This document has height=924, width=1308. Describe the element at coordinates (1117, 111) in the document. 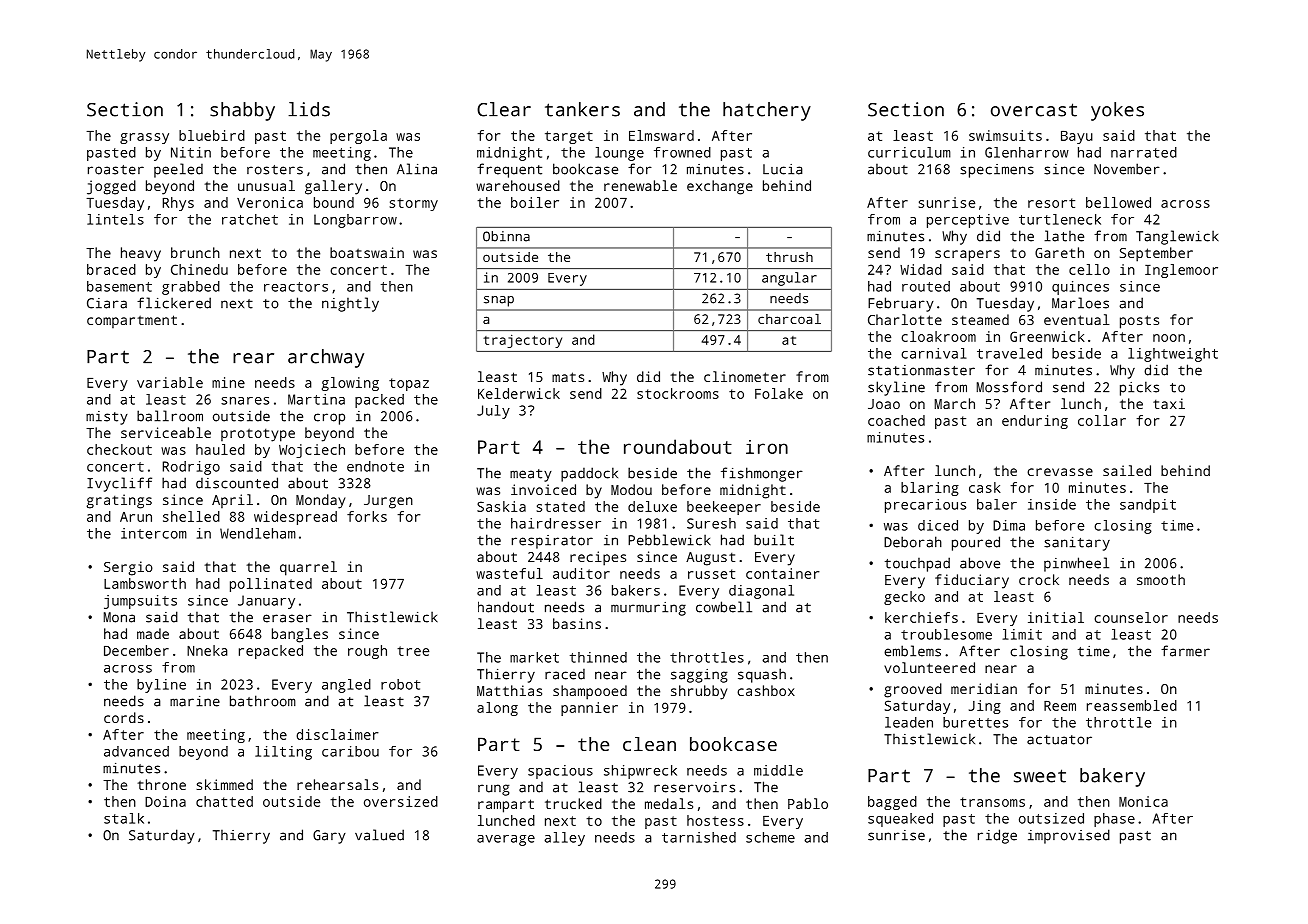

I see `yokes` at that location.
